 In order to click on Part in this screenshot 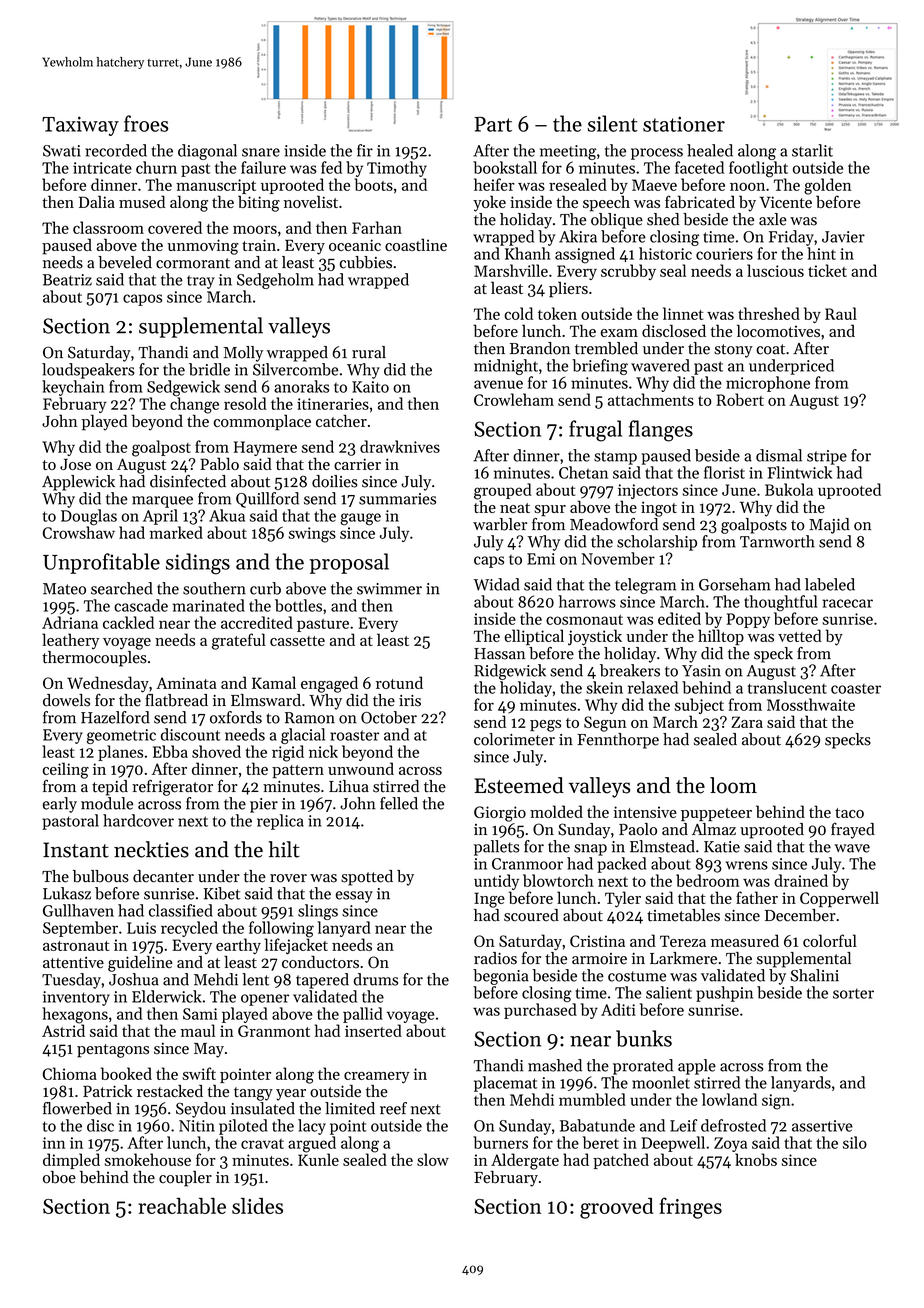, I will do `click(493, 124)`.
